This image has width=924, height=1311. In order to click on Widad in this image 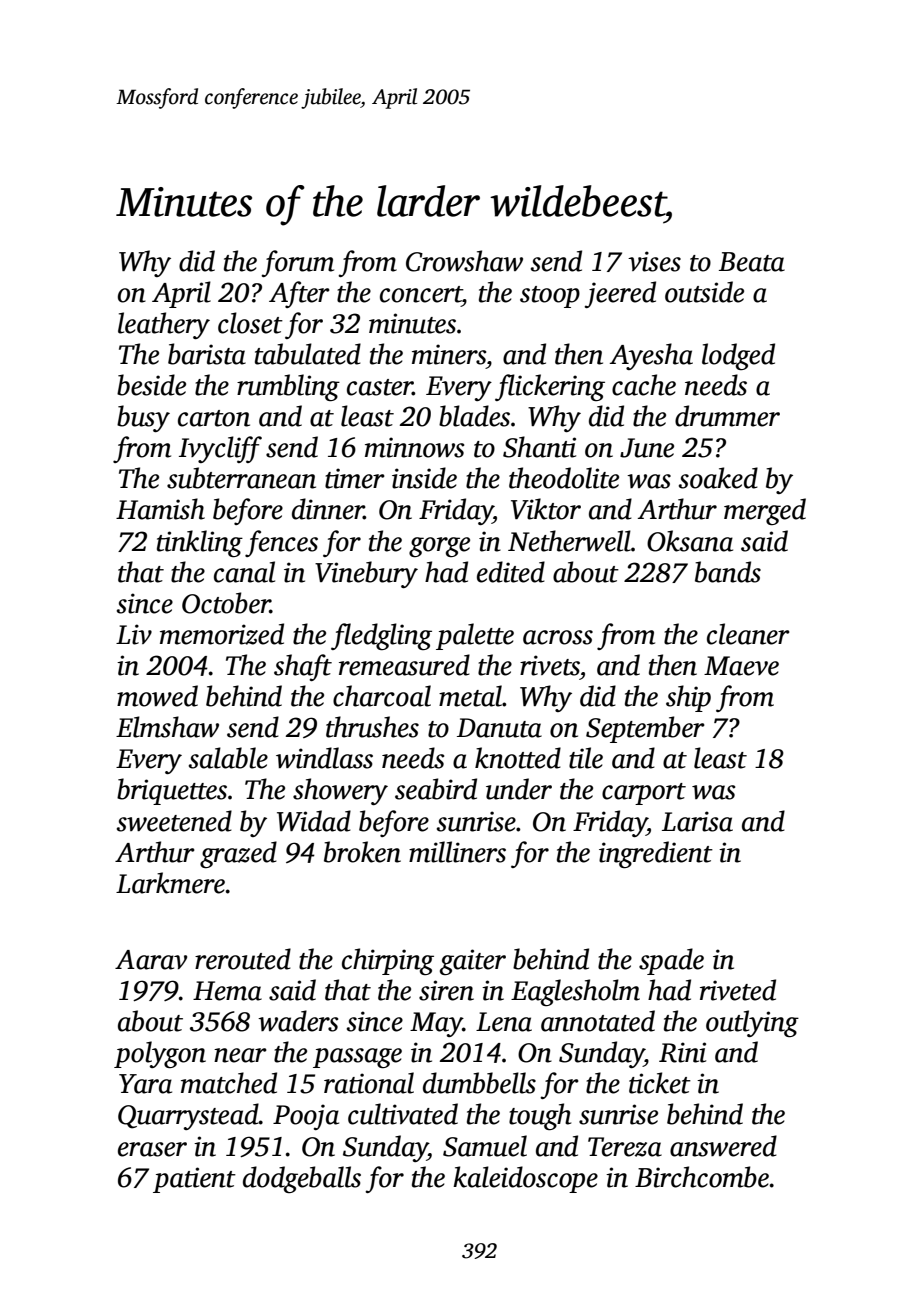, I will do `click(314, 821)`.
